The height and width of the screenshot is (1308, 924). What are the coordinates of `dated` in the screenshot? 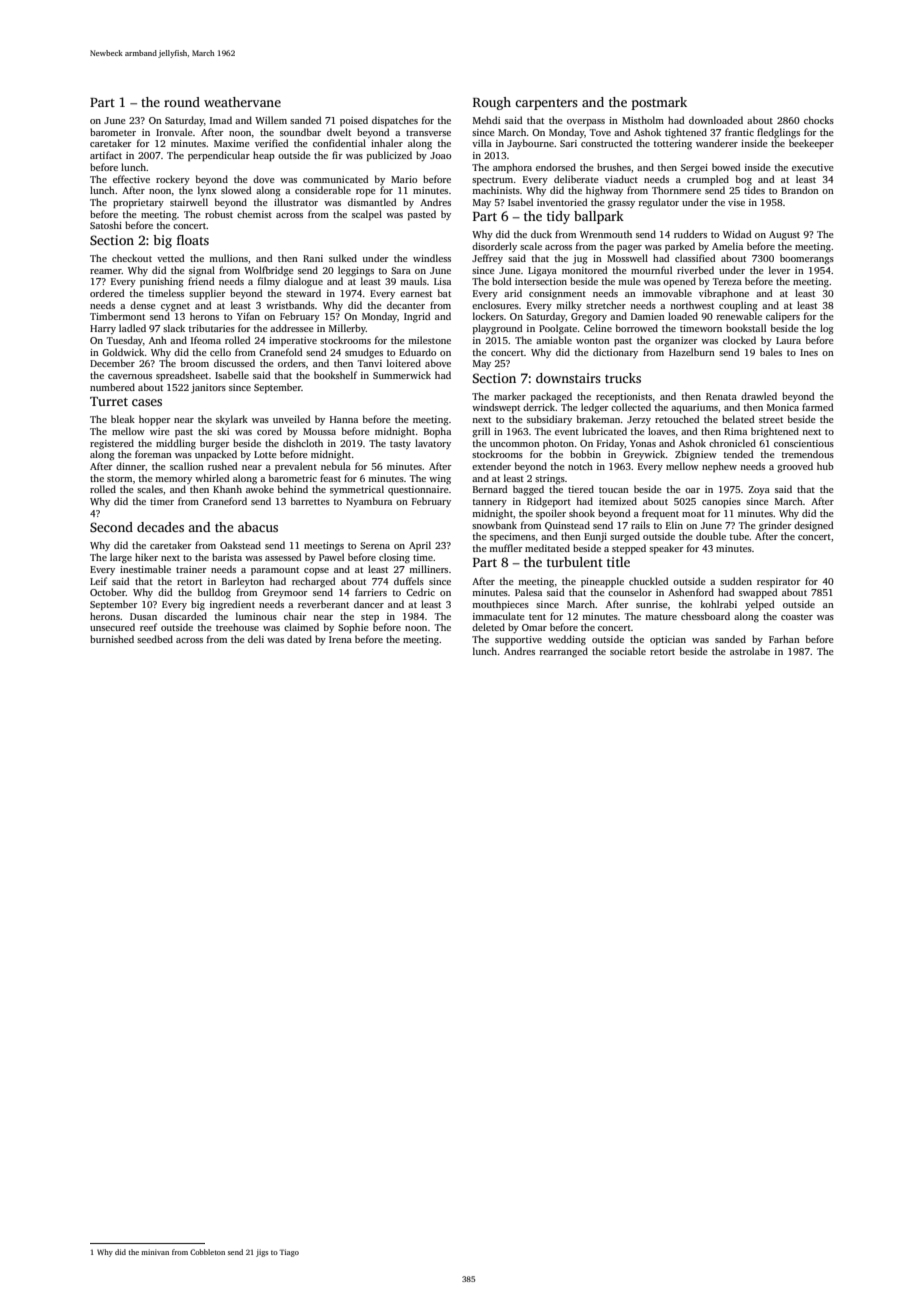 It's located at (299, 639).
